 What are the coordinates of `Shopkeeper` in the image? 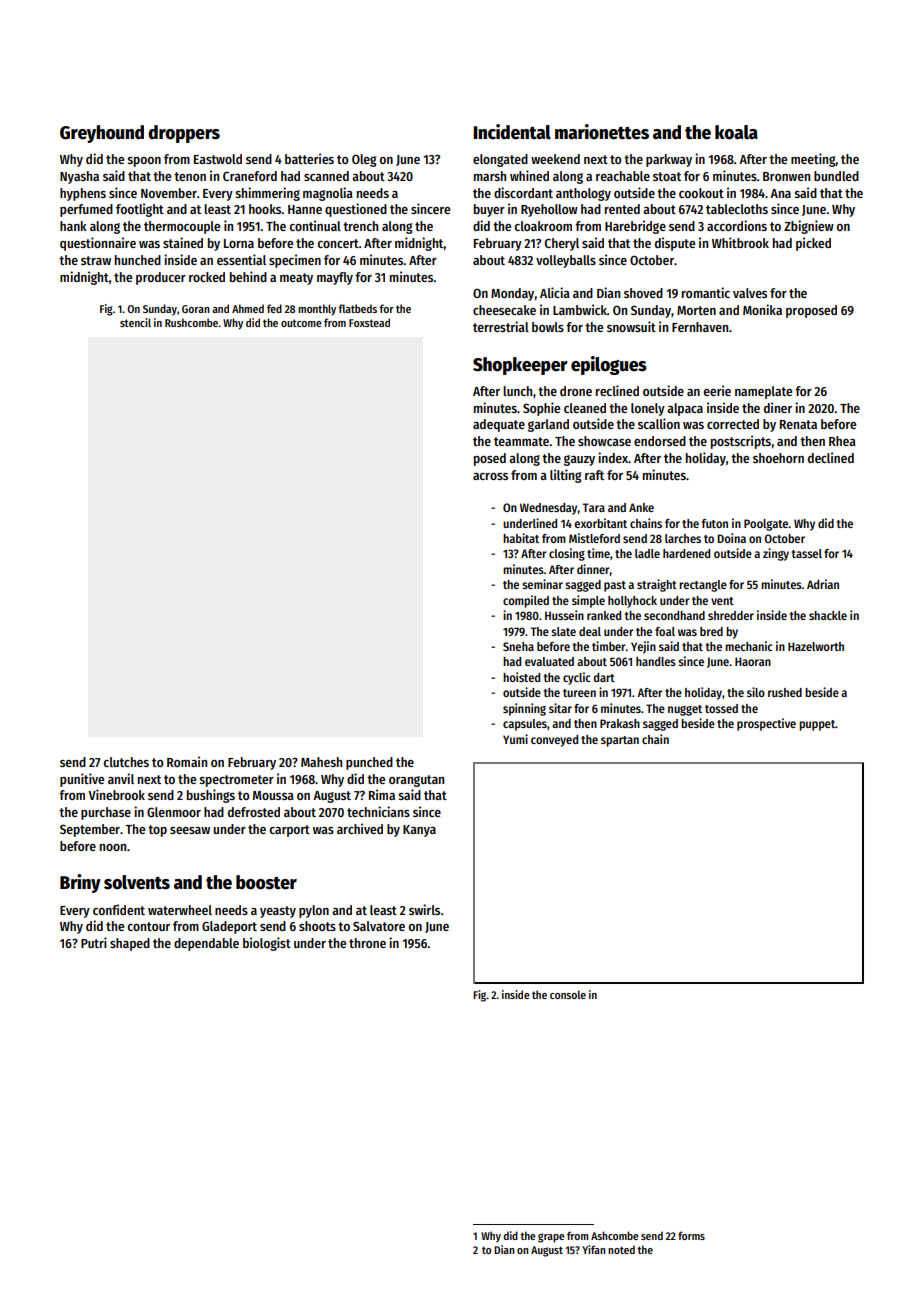 It's located at (520, 366).
